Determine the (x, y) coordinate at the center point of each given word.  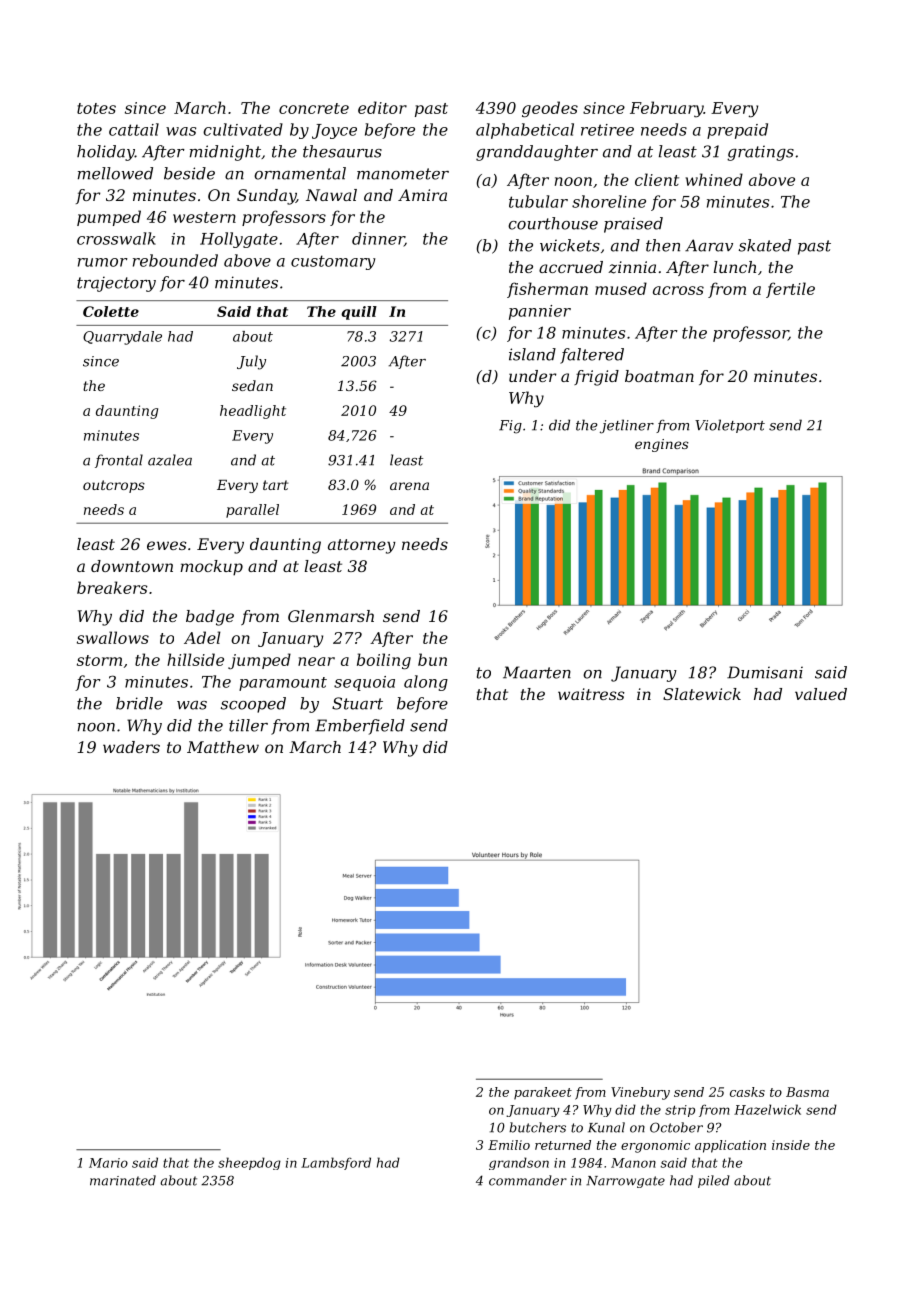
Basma (807, 1092)
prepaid (737, 131)
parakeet (543, 1093)
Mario (108, 1163)
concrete (314, 108)
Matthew (223, 747)
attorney (362, 546)
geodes (550, 109)
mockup (211, 568)
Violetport (730, 426)
